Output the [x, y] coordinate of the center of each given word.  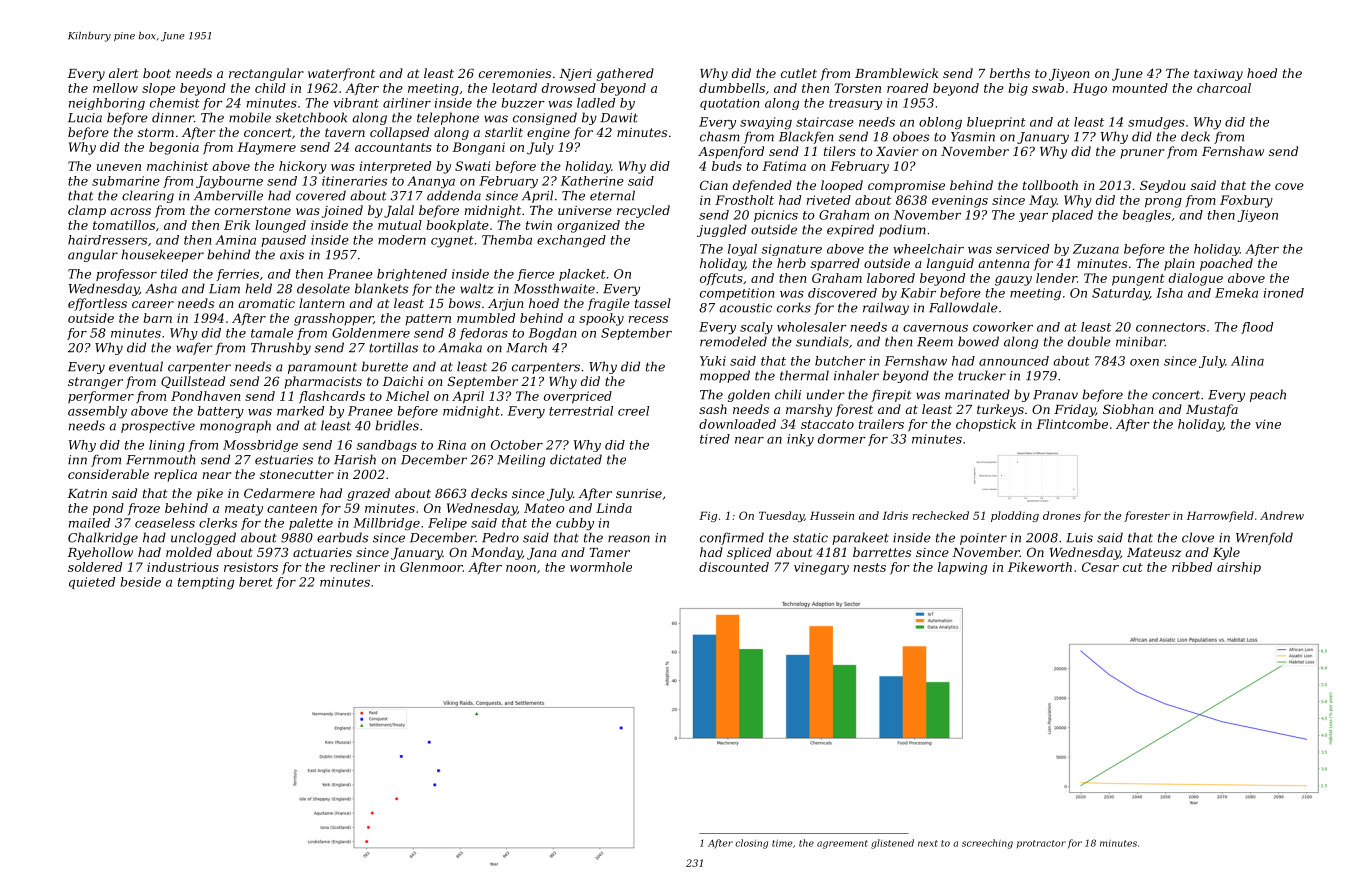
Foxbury [1246, 201]
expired [850, 230]
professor [126, 275]
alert [124, 73]
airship [1239, 568]
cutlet [799, 73]
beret [256, 582]
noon [521, 568]
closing [751, 844]
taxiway [1218, 75]
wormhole [601, 567]
